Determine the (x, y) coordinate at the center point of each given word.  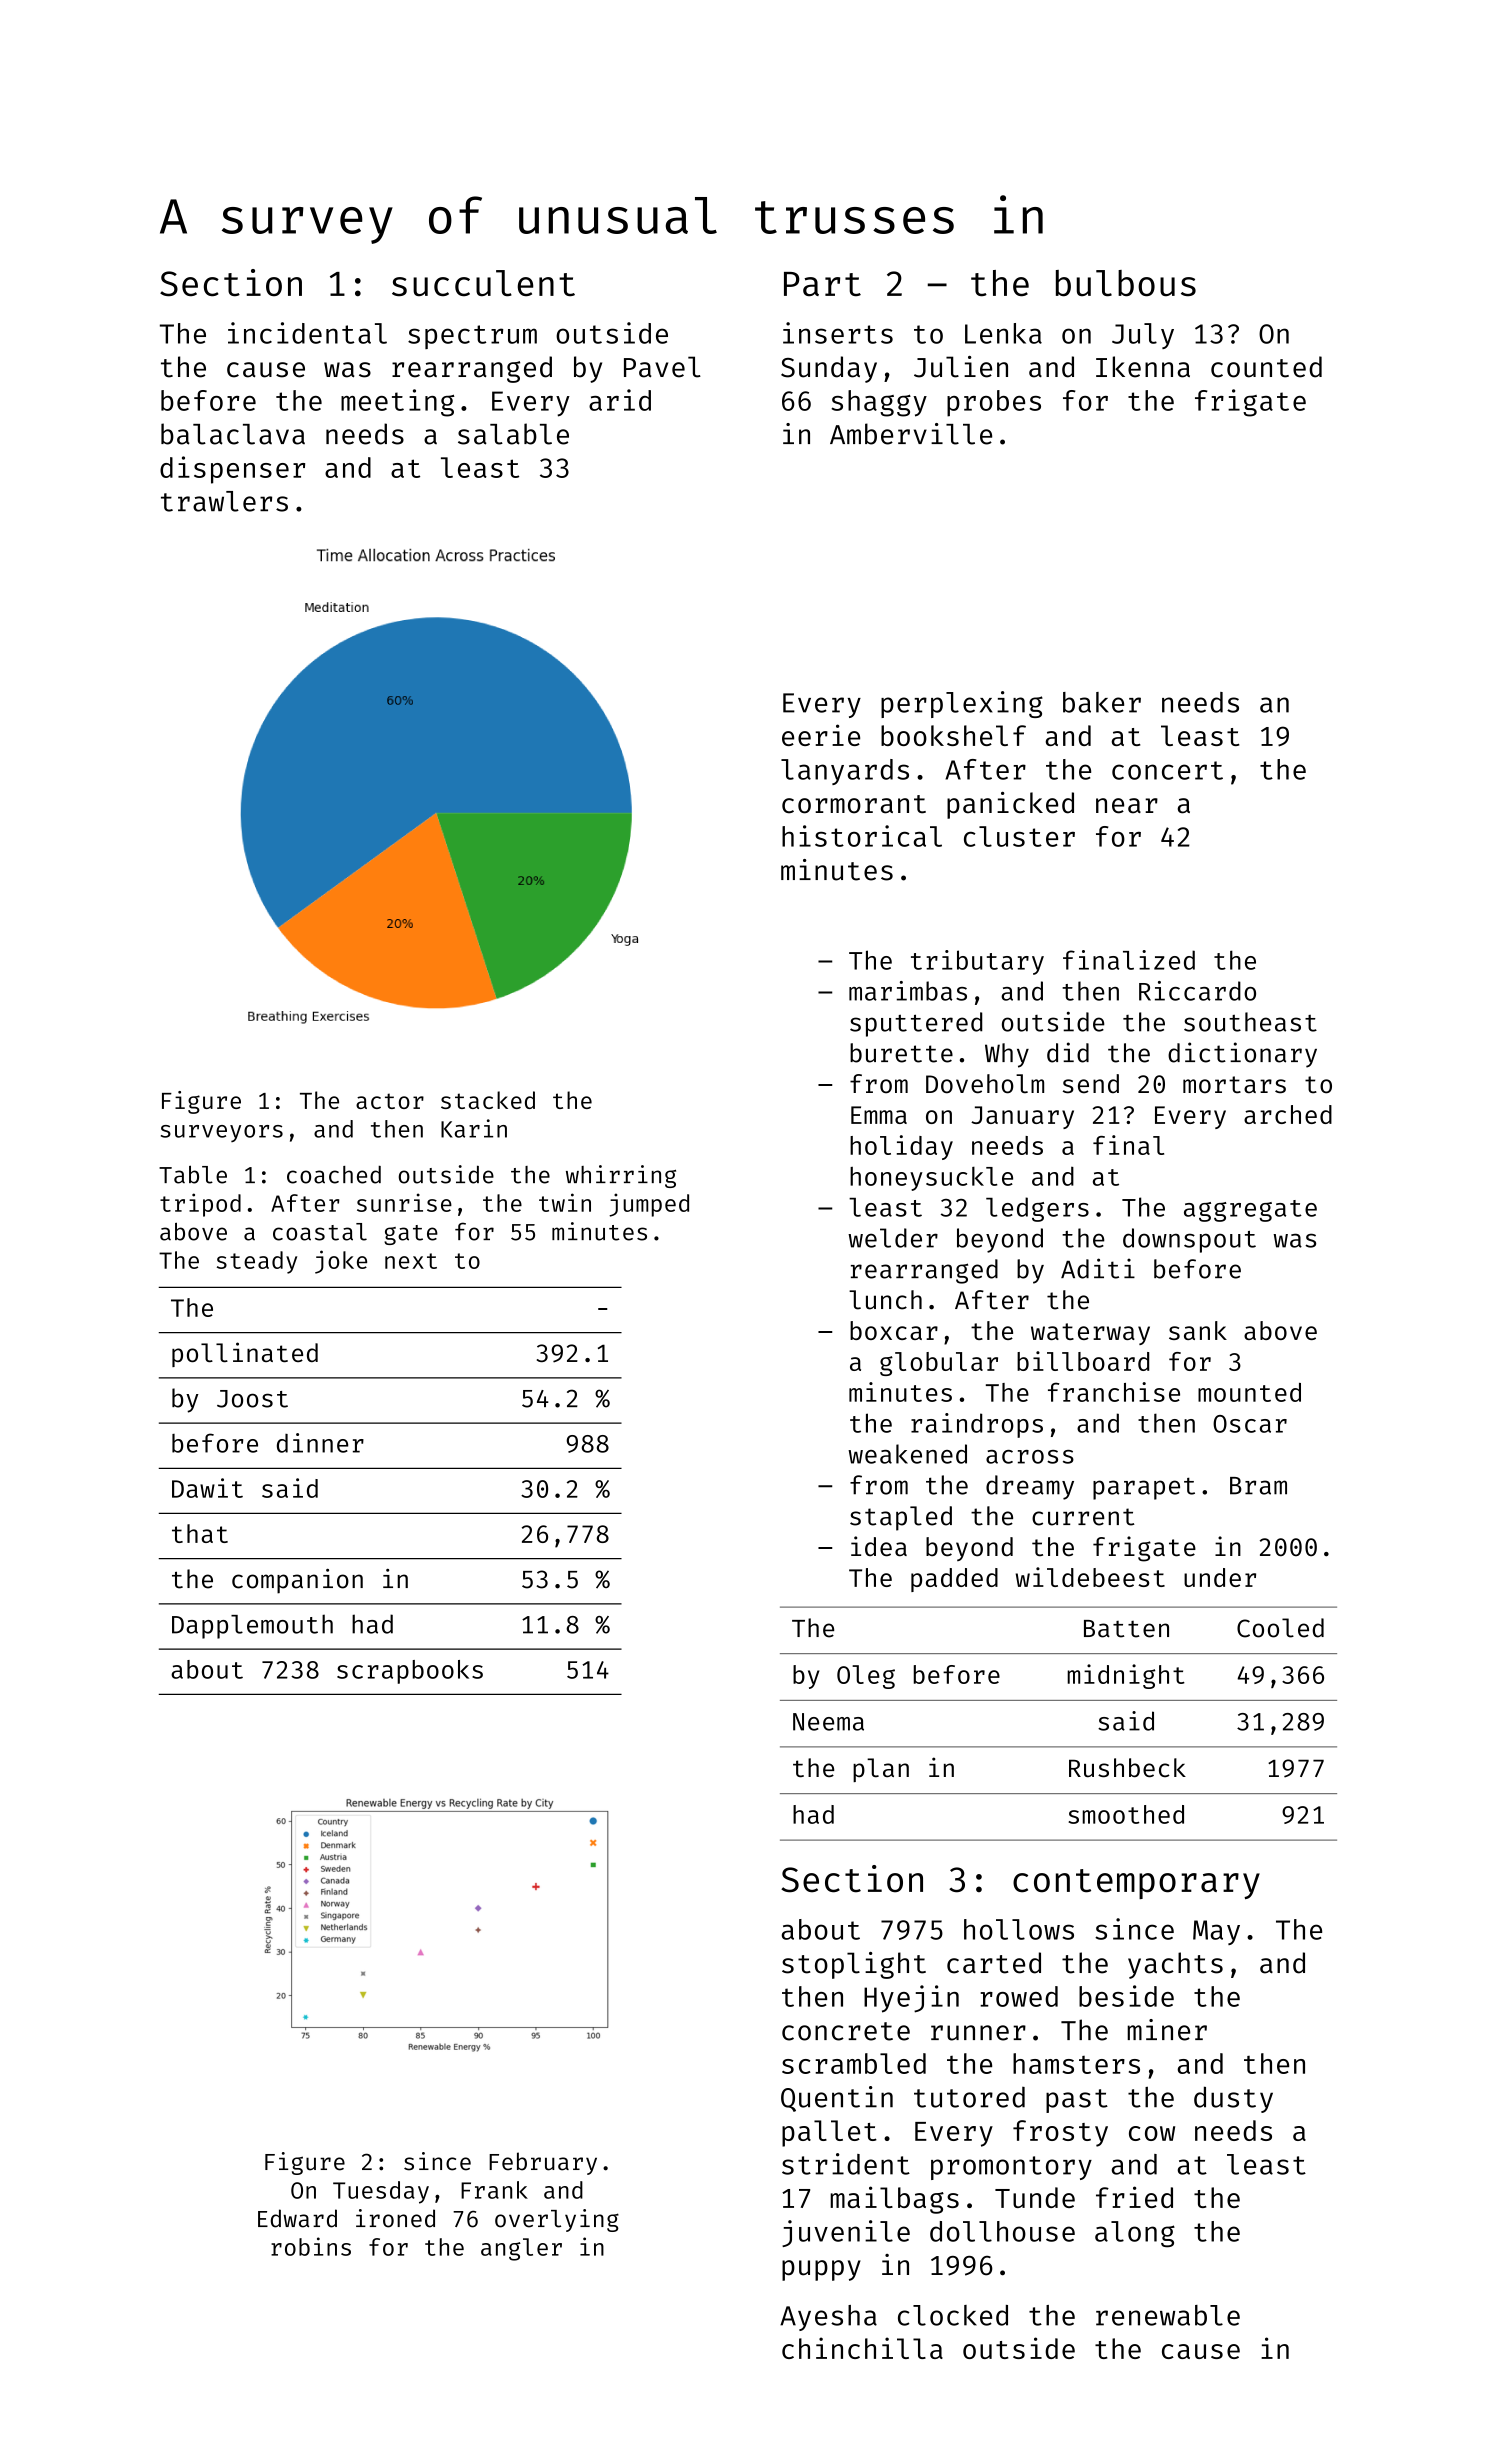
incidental (307, 333)
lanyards (845, 772)
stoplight (854, 1965)
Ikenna (1143, 367)
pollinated (245, 1354)
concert (1167, 770)
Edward (297, 2218)
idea (879, 1546)
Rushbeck (1127, 1768)
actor (390, 1101)
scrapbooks (410, 1672)
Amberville (911, 434)
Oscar (1250, 1424)
